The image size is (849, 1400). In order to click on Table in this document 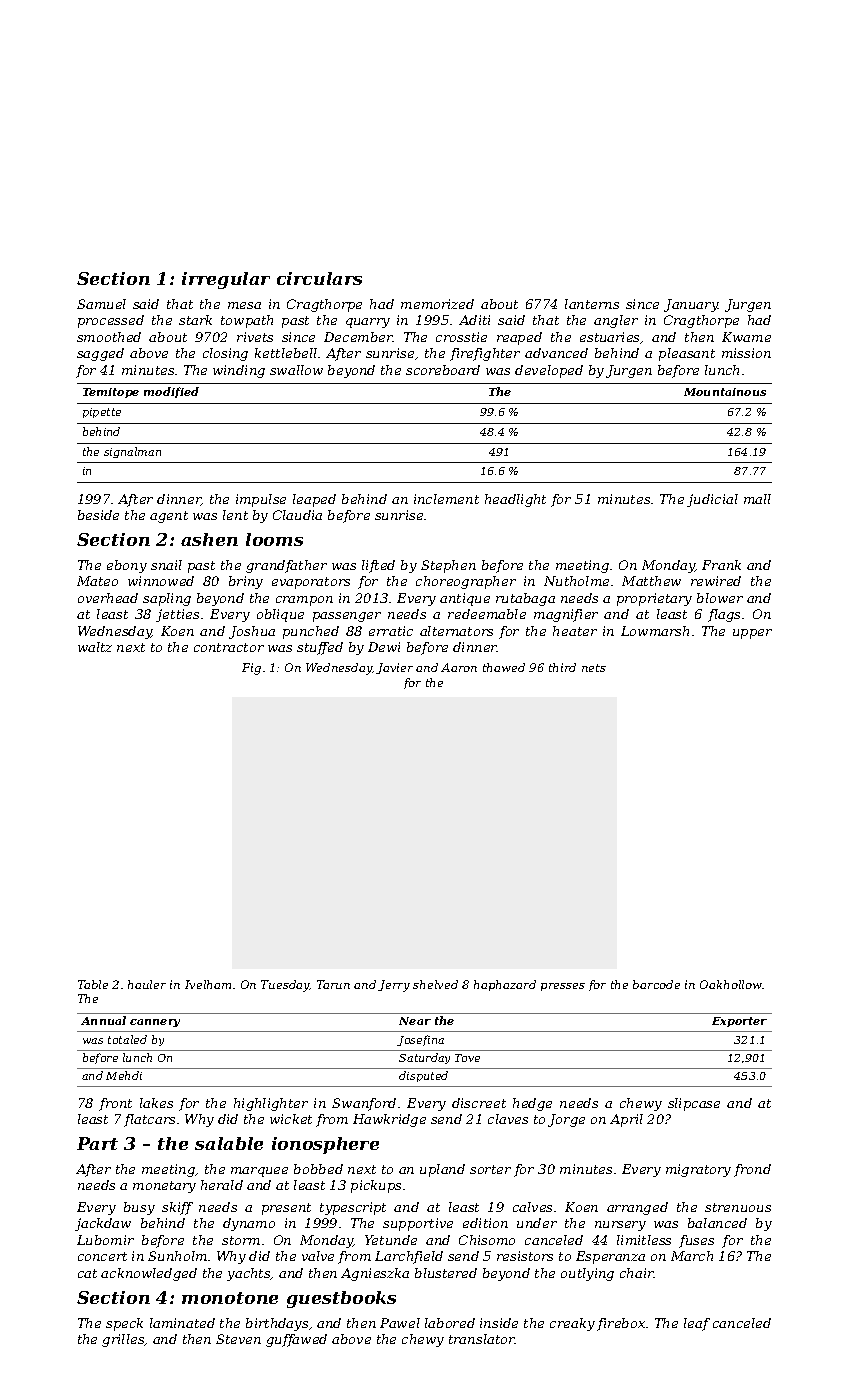, I will do `click(93, 984)`.
